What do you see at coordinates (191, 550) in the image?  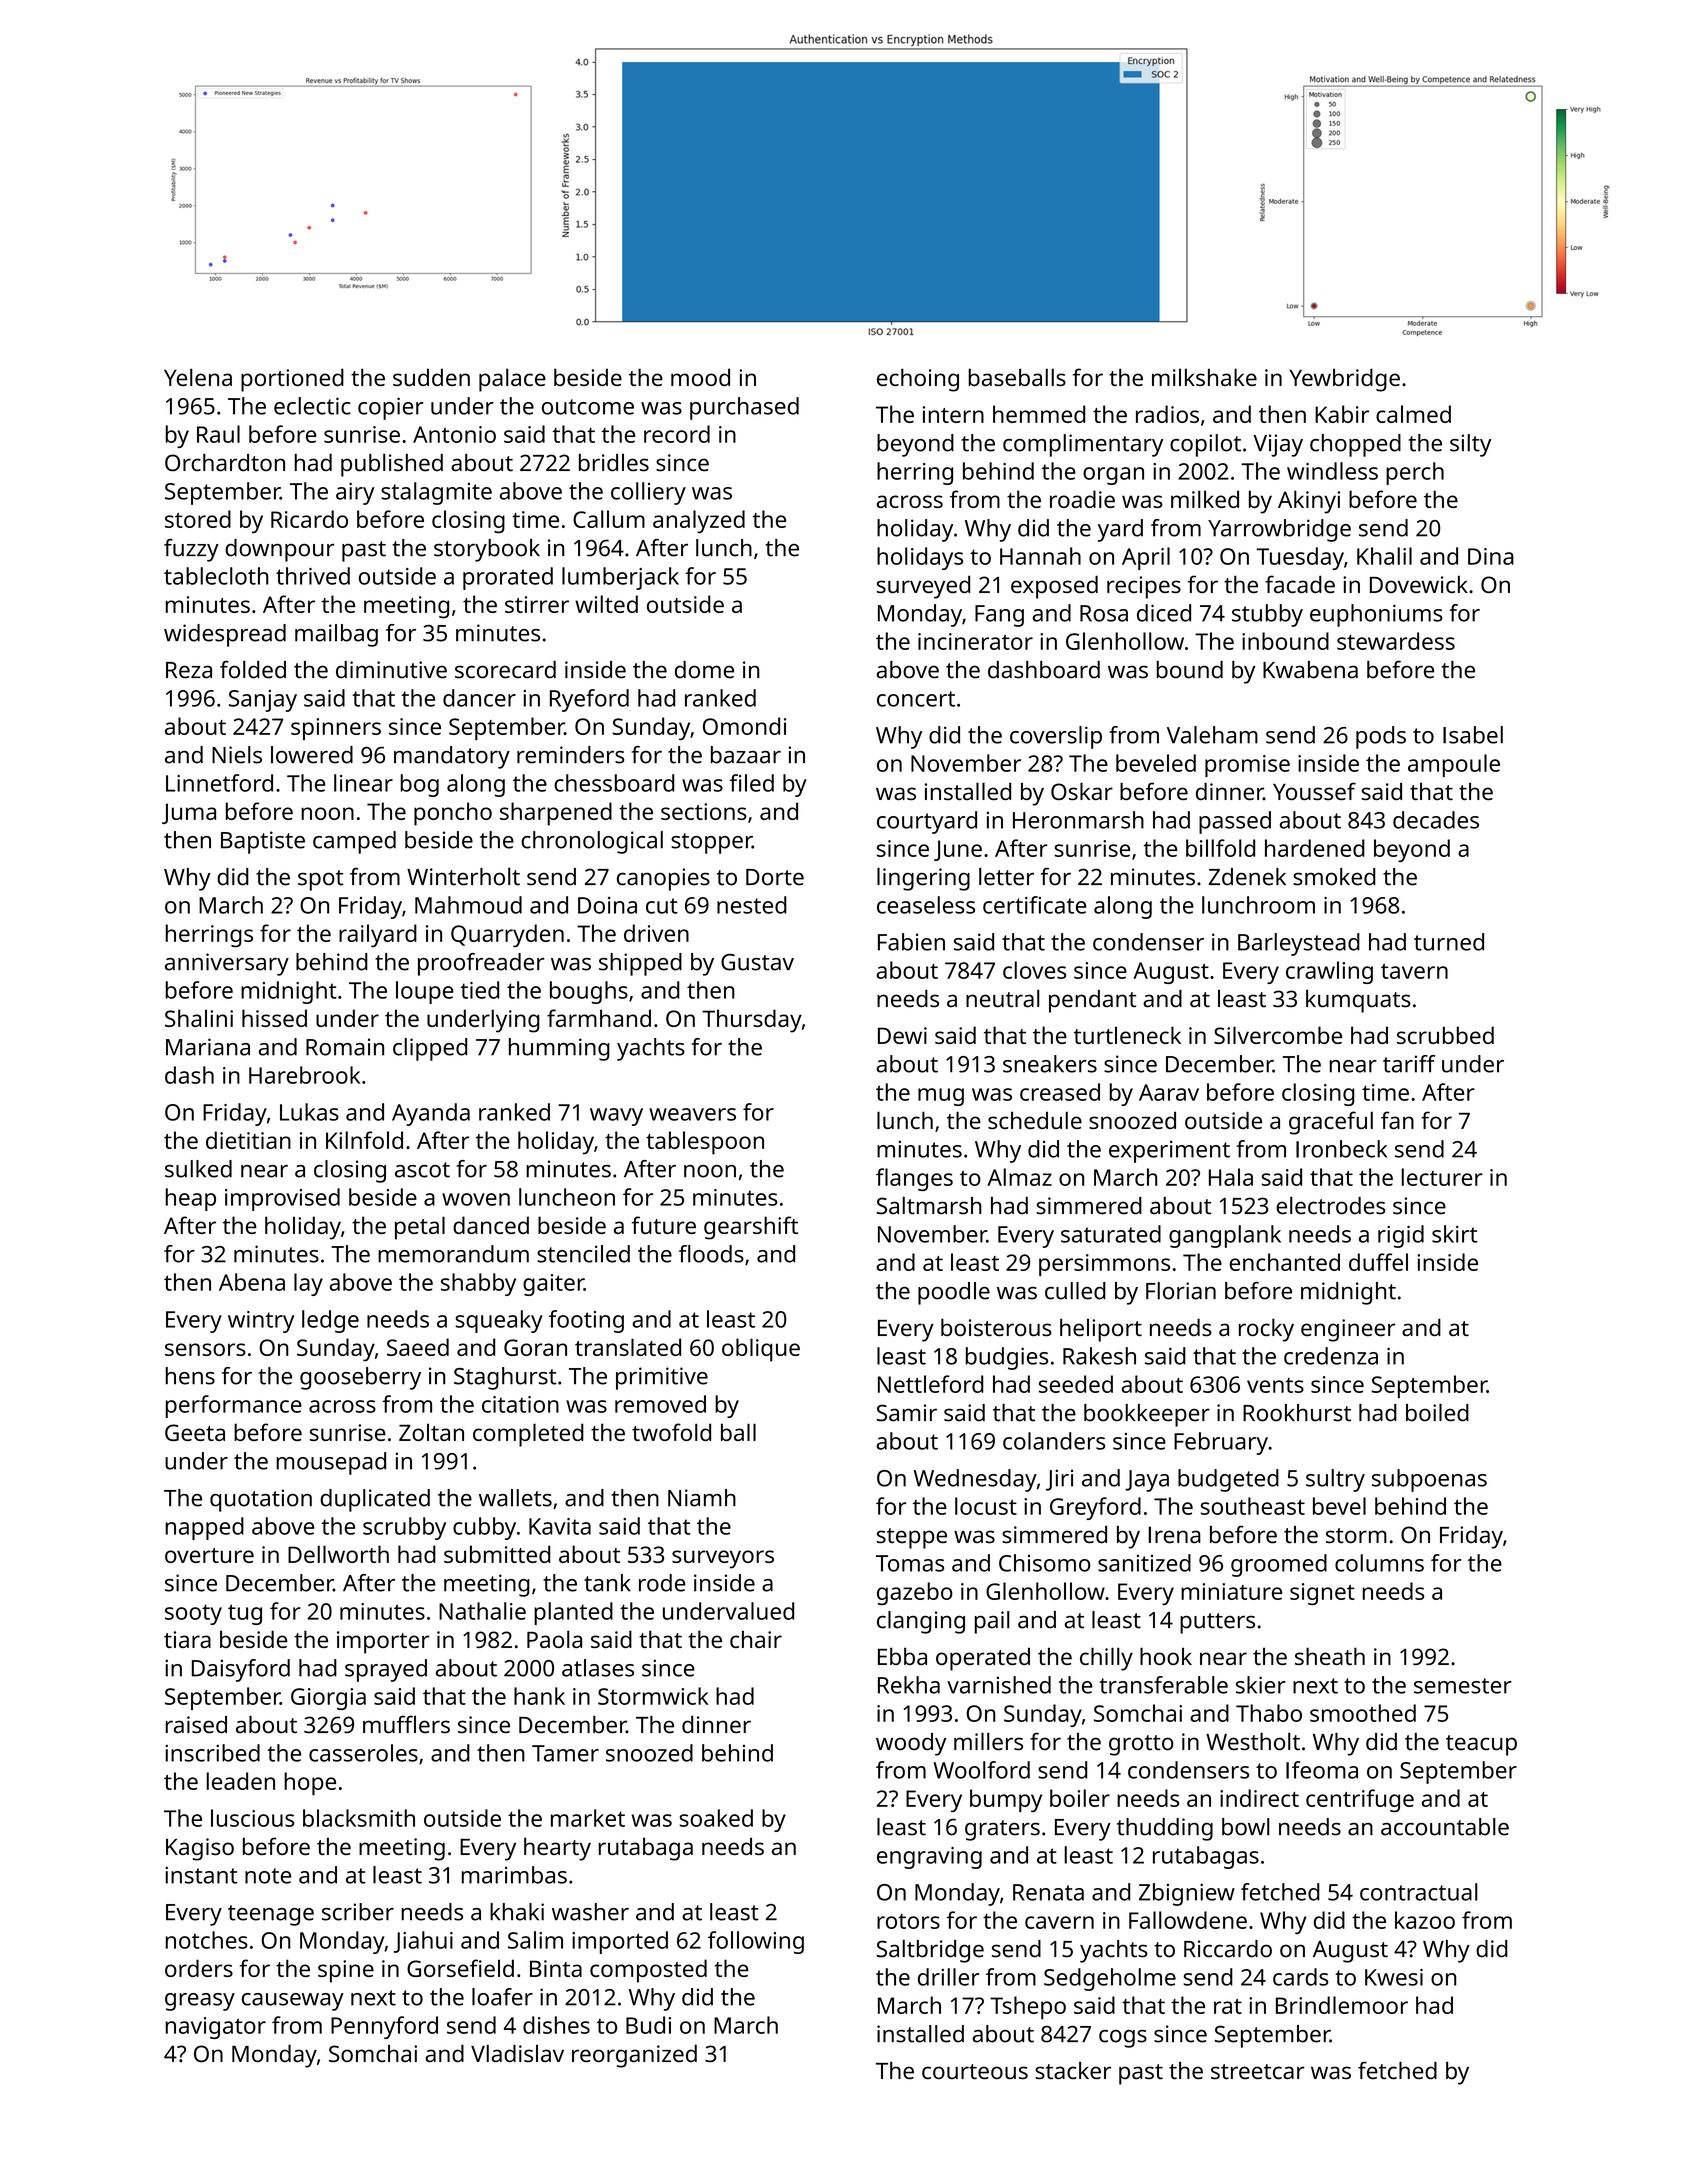 I see `fuzzy` at bounding box center [191, 550].
